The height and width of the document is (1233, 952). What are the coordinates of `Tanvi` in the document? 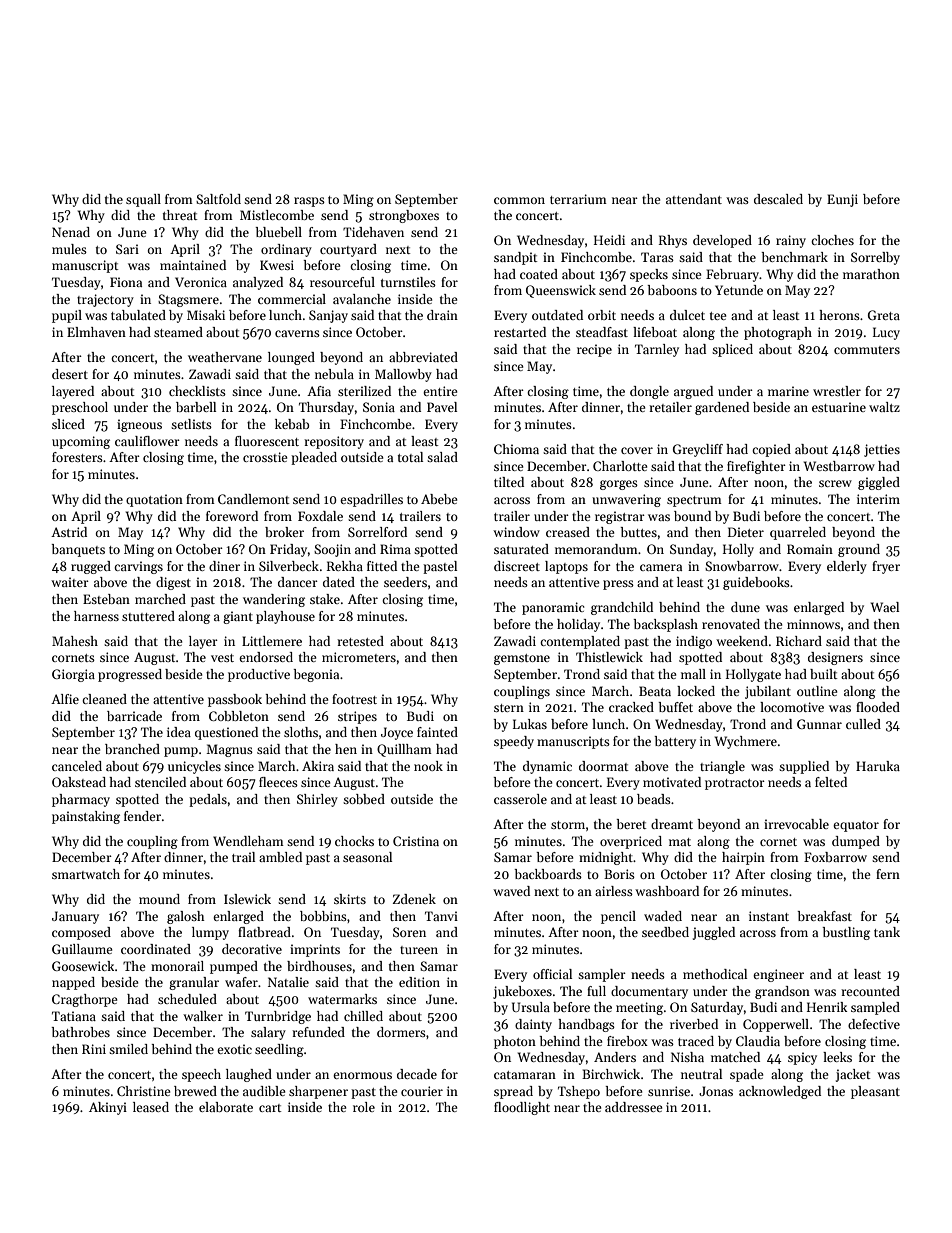 It's located at (441, 916).
